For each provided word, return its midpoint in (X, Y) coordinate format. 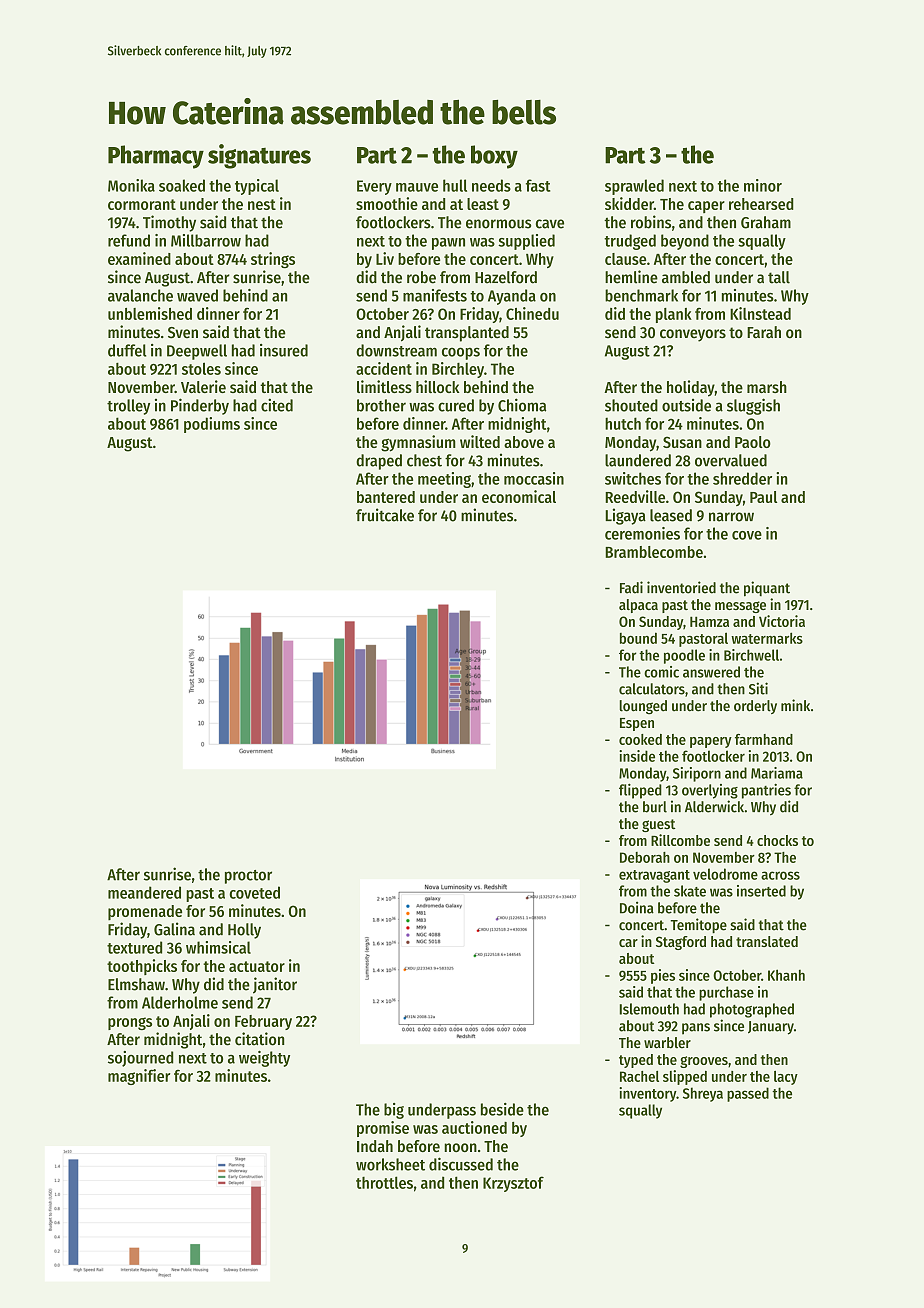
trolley (128, 407)
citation (259, 1039)
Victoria (782, 621)
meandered (144, 892)
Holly (244, 931)
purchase (726, 993)
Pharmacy (156, 157)
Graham (766, 222)
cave (550, 224)
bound (638, 638)
